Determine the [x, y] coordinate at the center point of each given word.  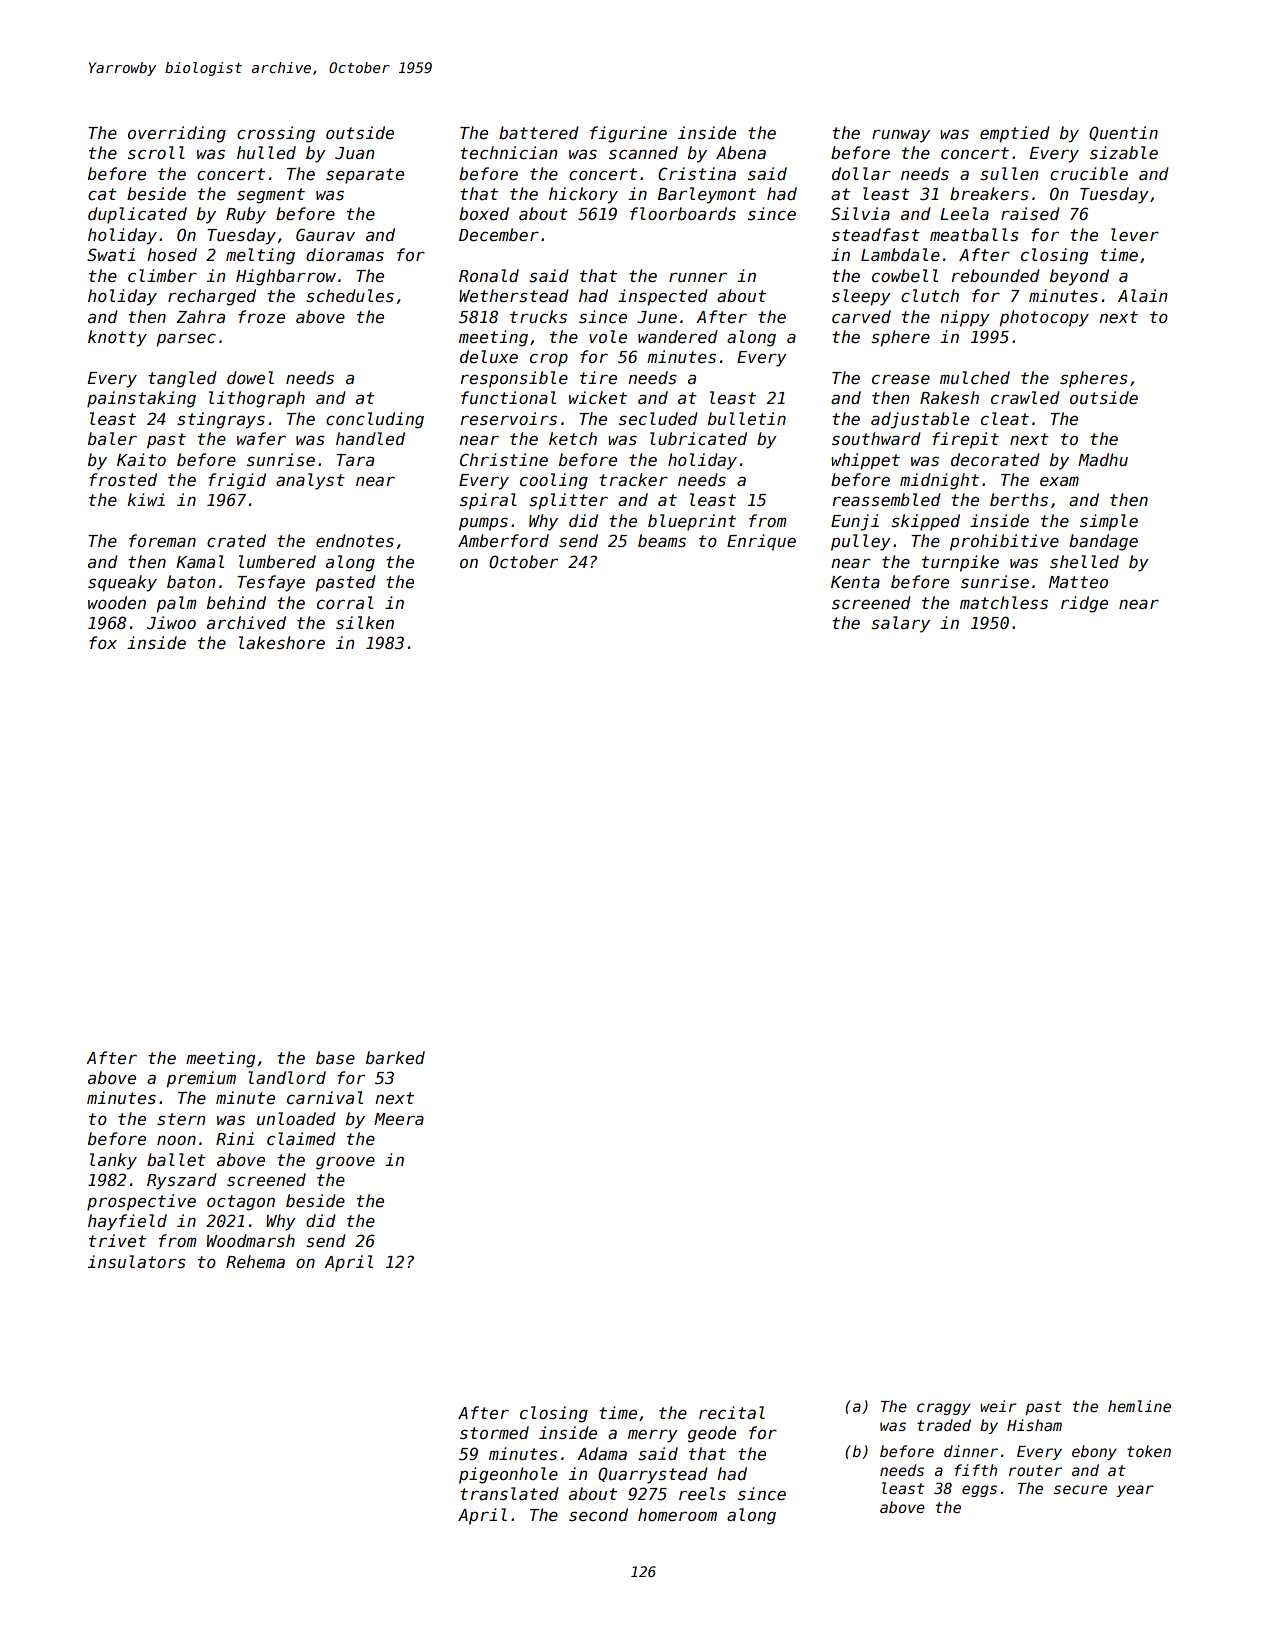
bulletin [747, 418]
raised [1030, 213]
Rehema [255, 1261]
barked [395, 1057]
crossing [276, 134]
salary [900, 624]
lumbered [277, 561]
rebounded [996, 275]
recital [732, 1412]
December [499, 234]
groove [345, 1163]
